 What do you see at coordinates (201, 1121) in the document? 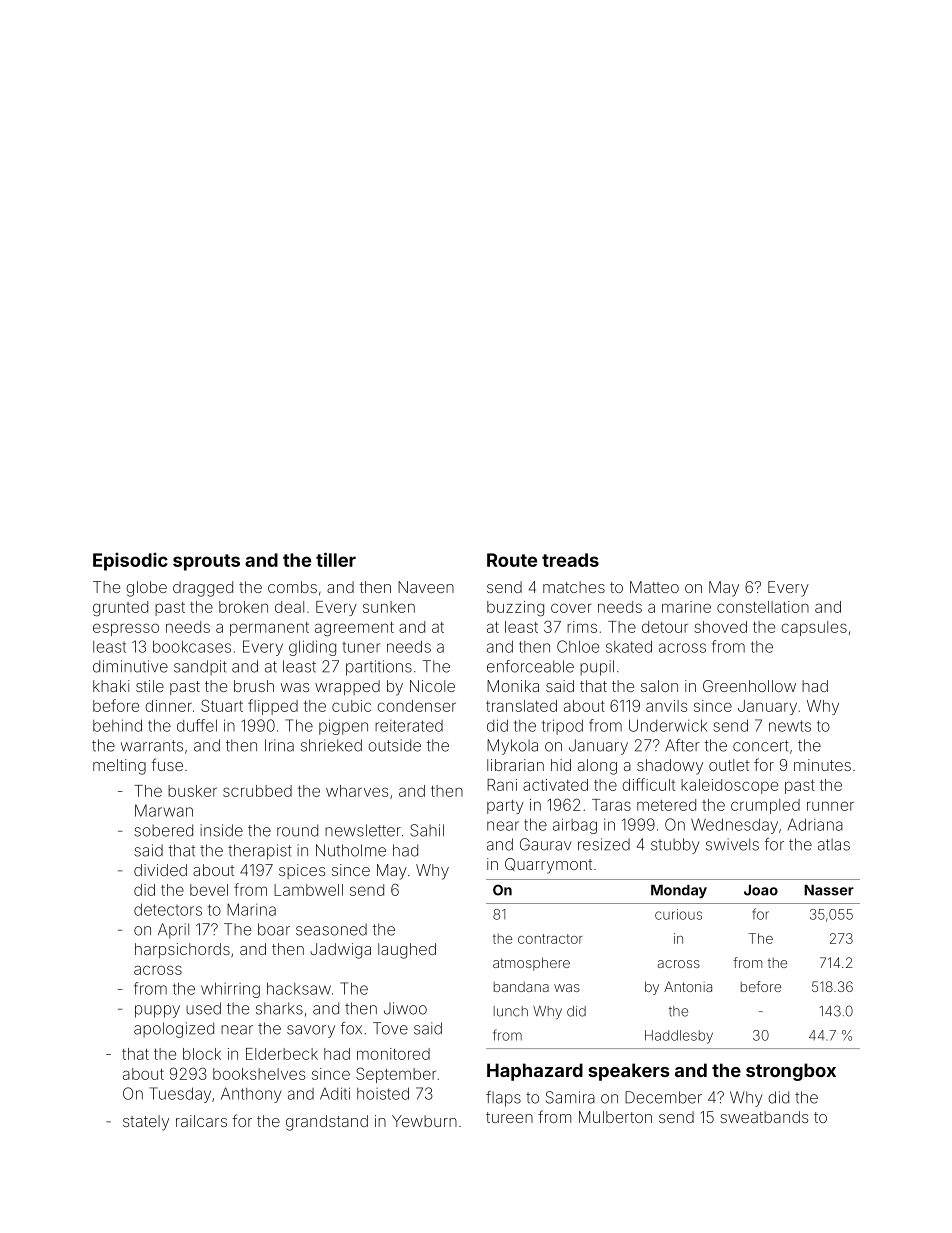
I see `railcars` at bounding box center [201, 1121].
